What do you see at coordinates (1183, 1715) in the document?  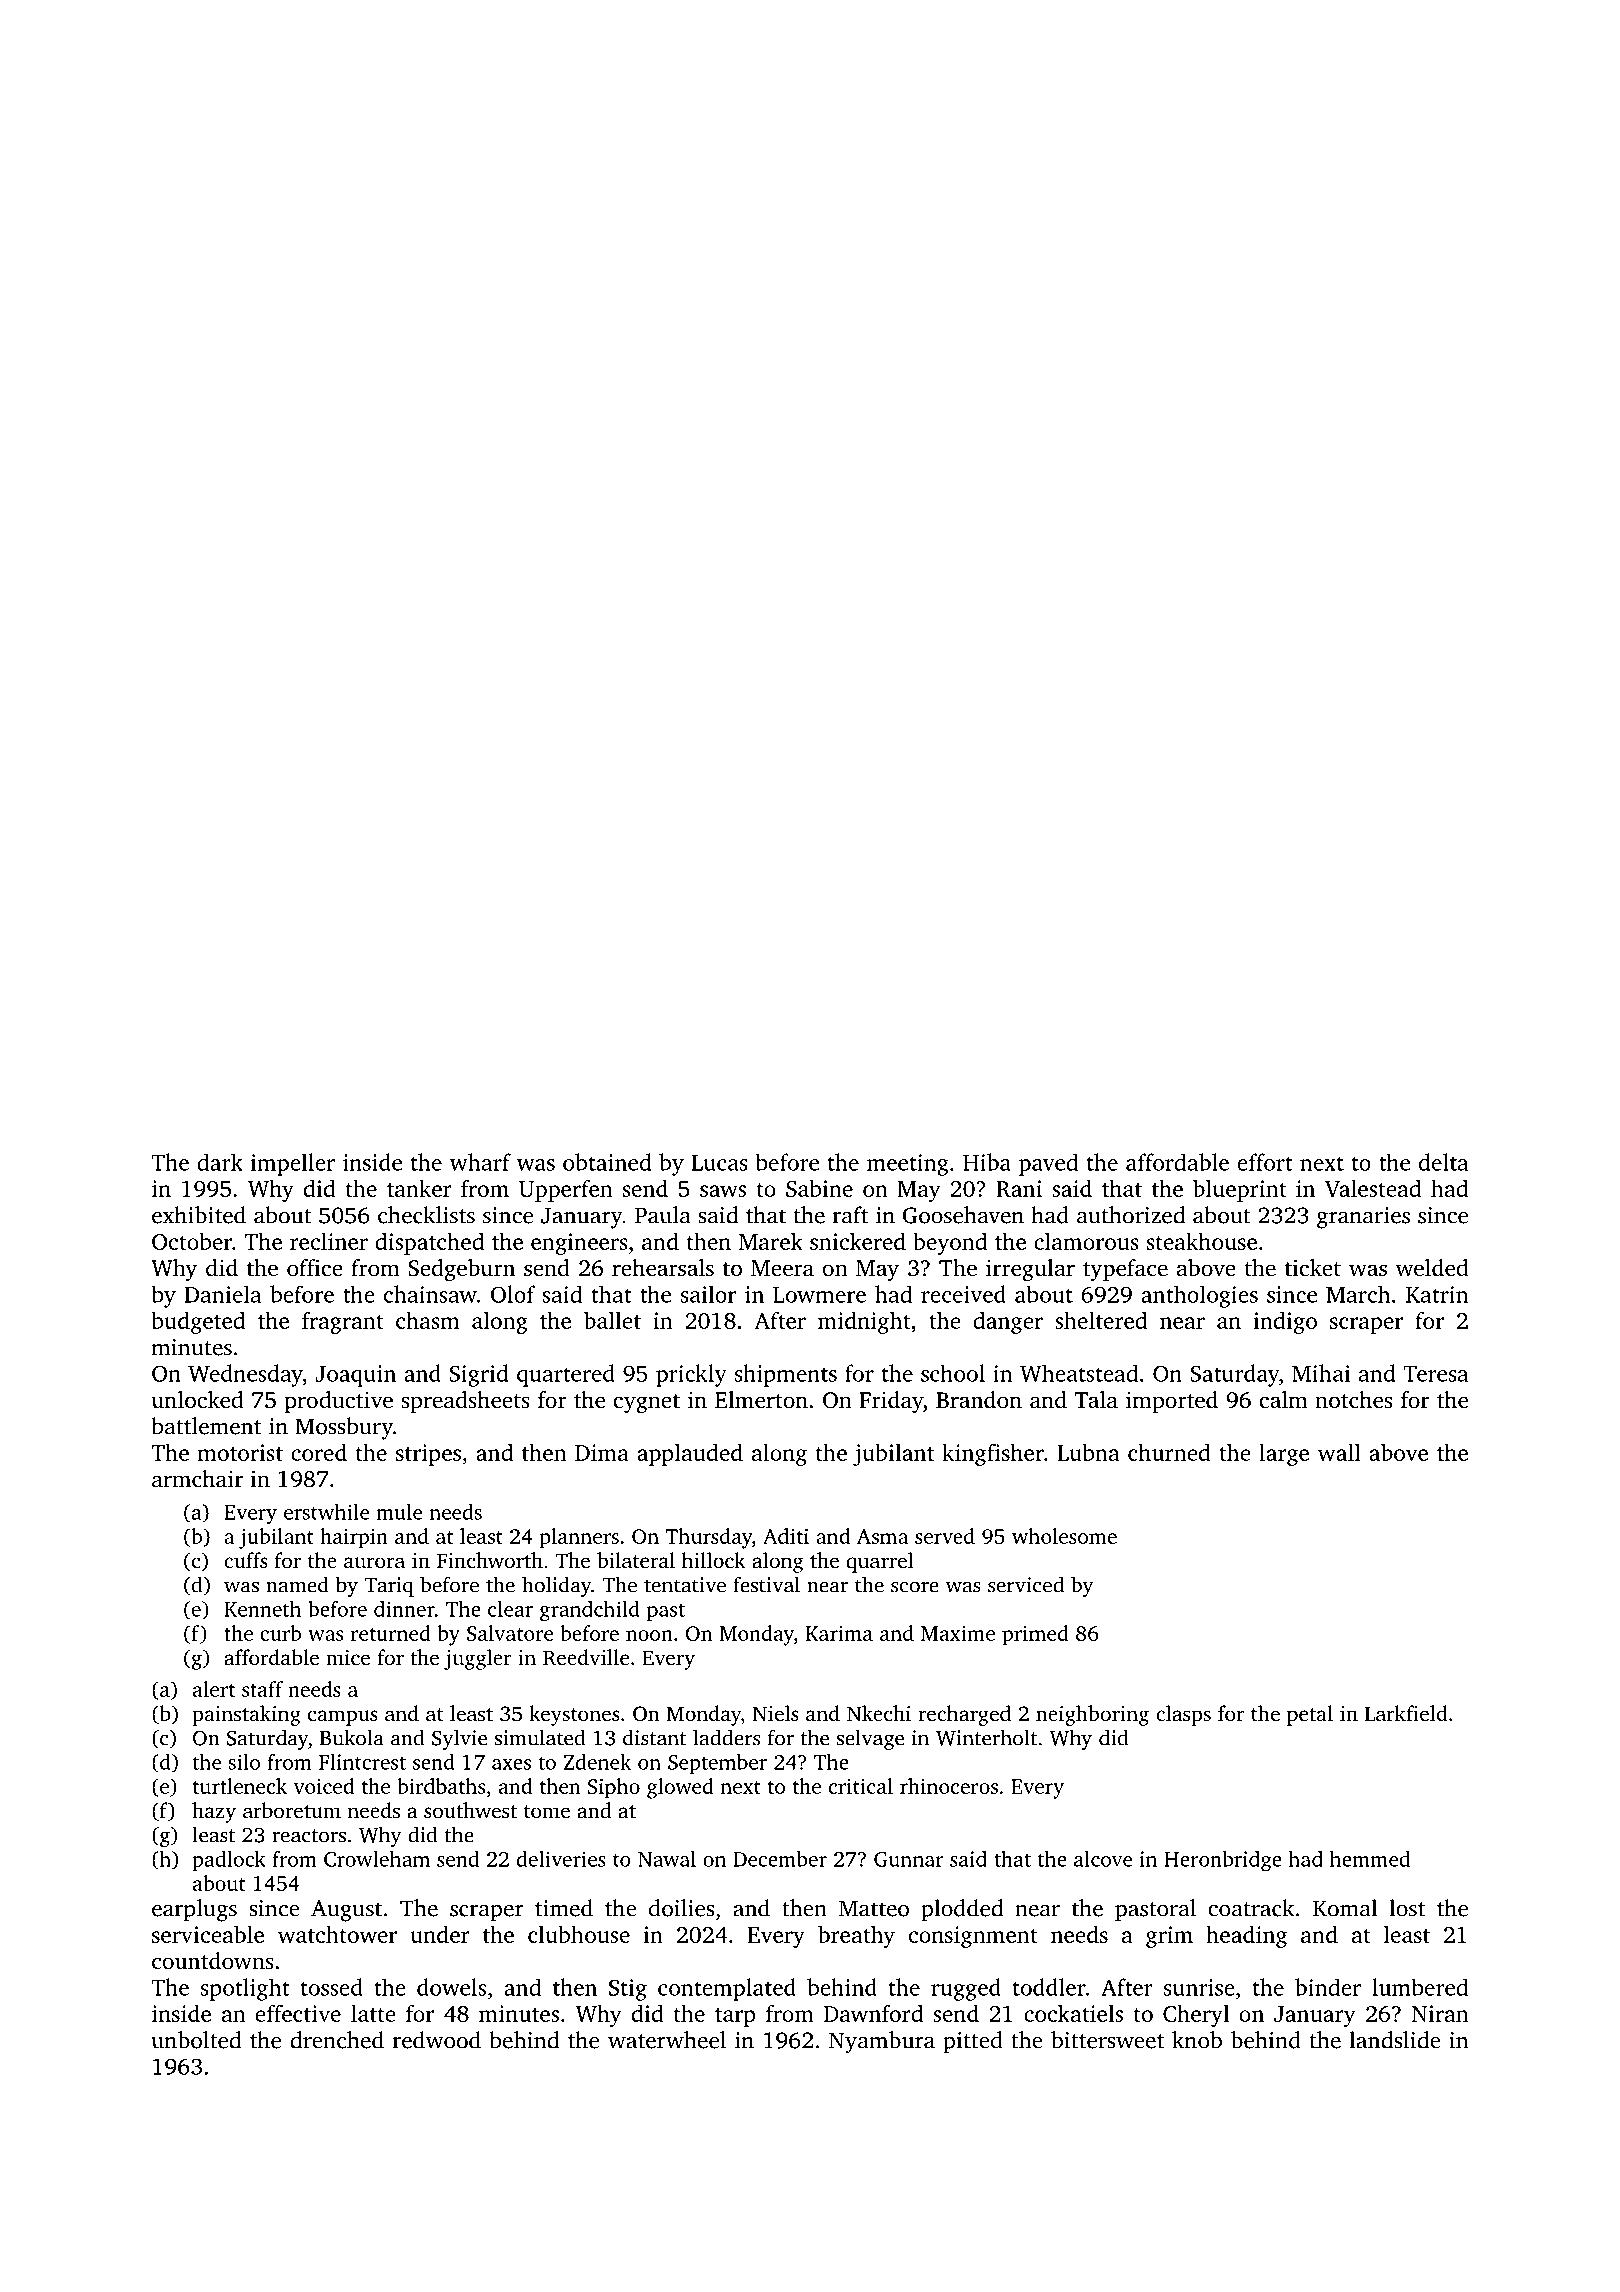 I see `clasps` at bounding box center [1183, 1715].
